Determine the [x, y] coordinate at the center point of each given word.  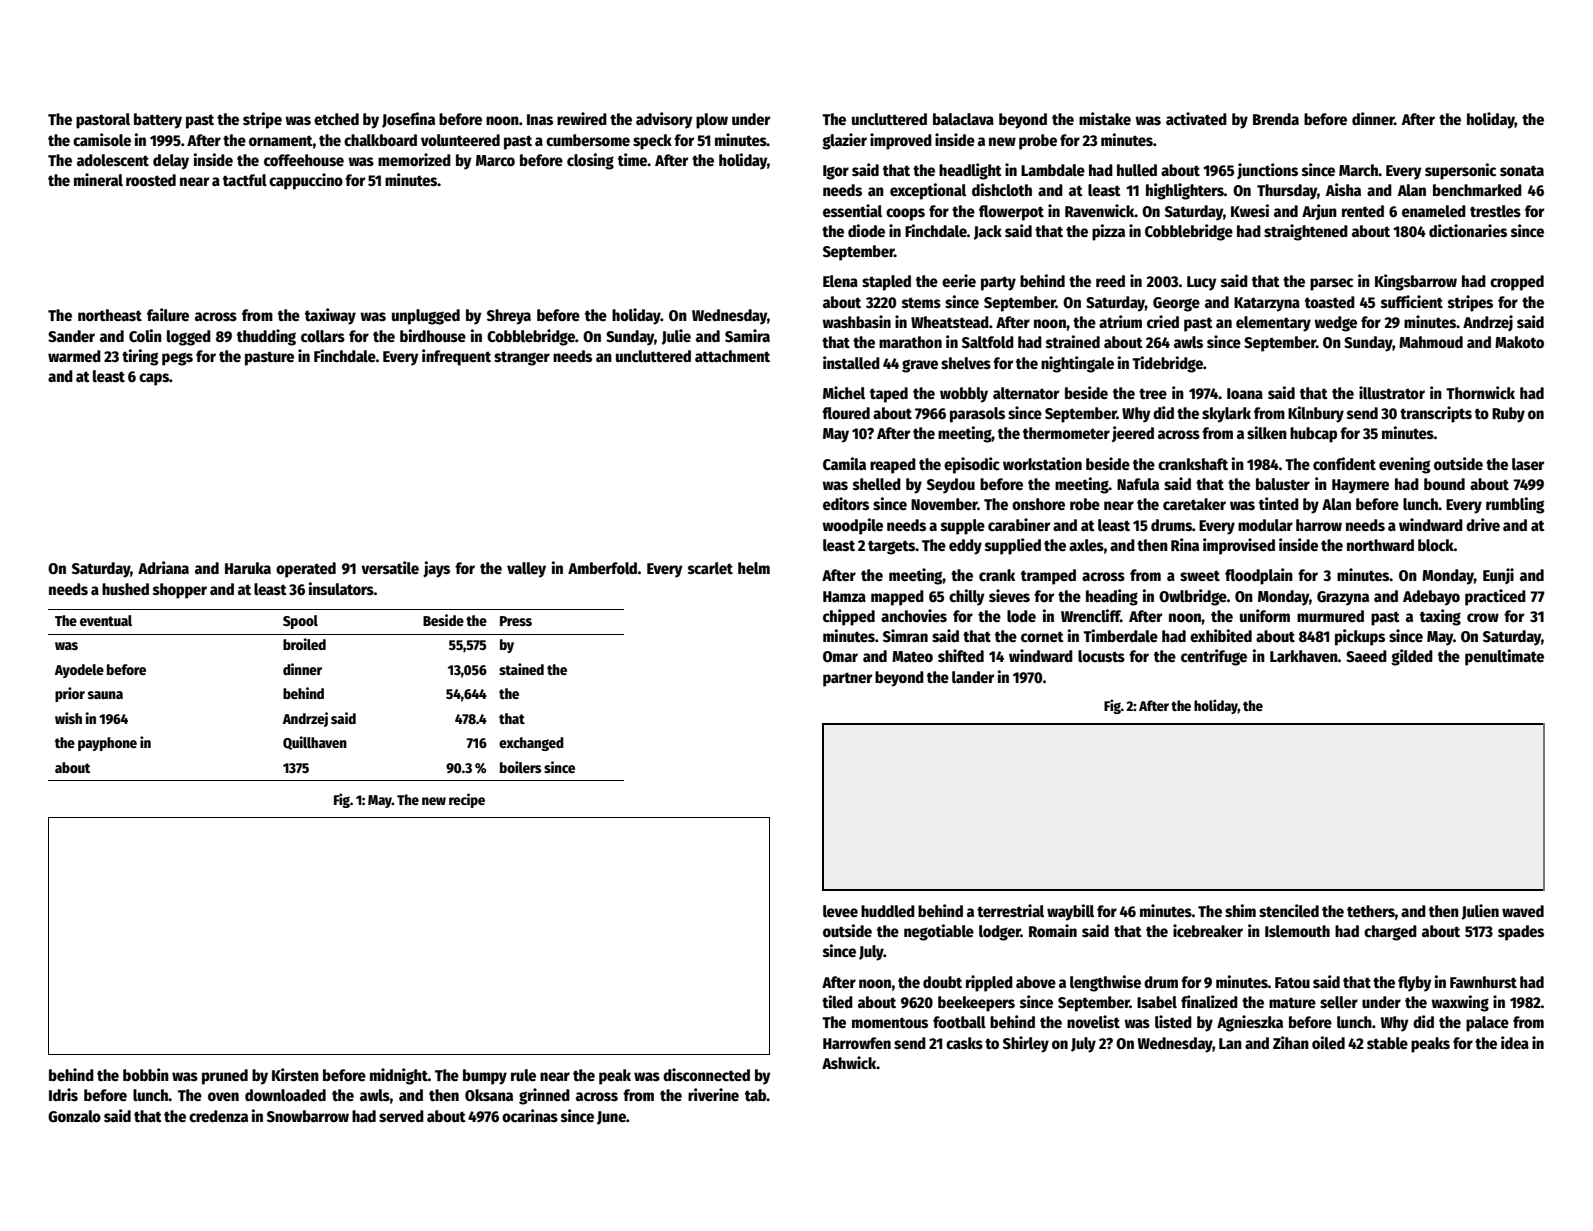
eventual [106, 620]
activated [1196, 119]
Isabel [1157, 1002]
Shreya [509, 317]
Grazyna [1343, 598]
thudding [266, 337]
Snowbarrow [308, 1116]
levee [840, 911]
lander [973, 677]
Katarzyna [1267, 304]
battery [158, 121]
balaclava [963, 119]
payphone [107, 744]
